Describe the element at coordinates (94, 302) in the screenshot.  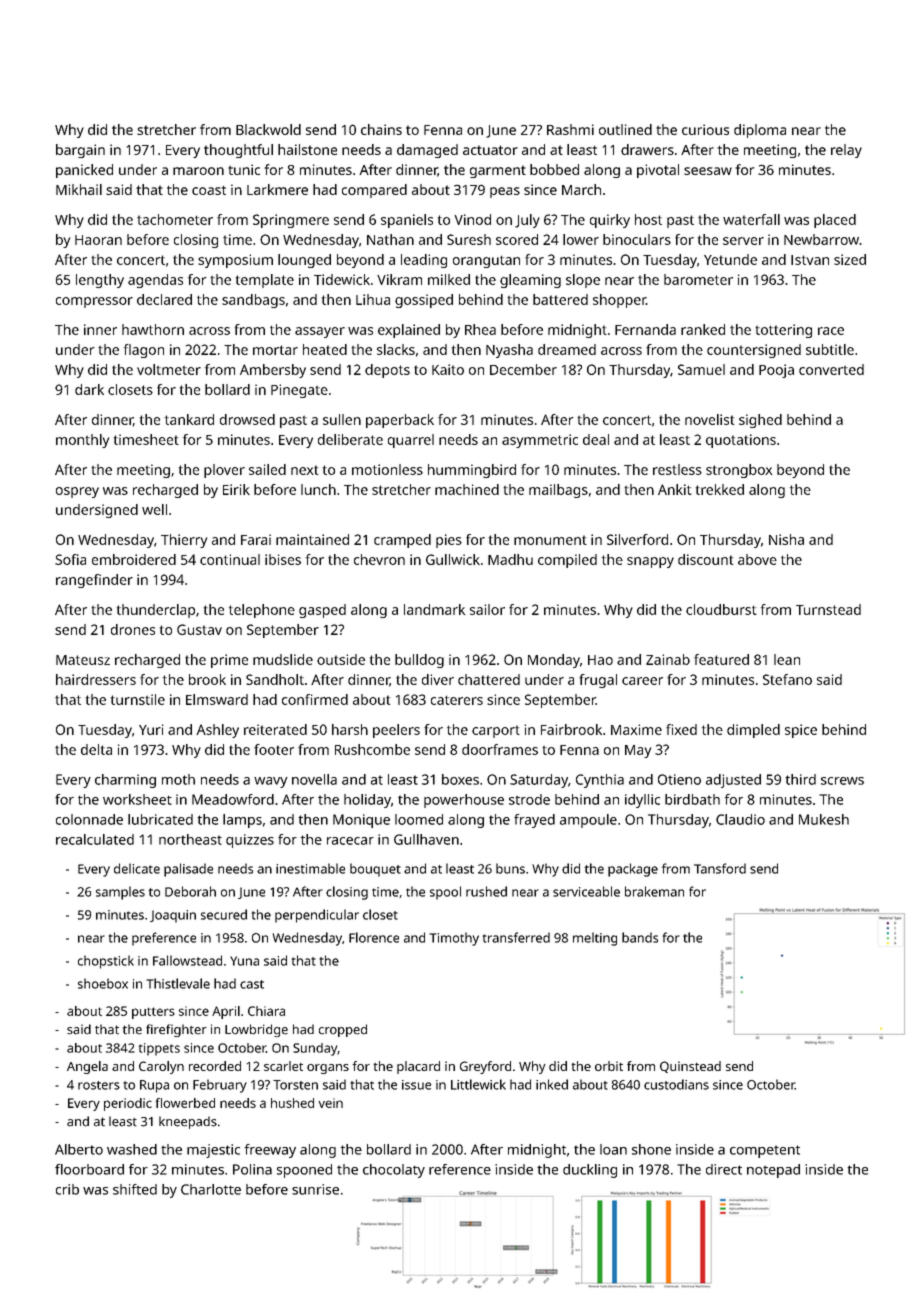
I see `compressor` at that location.
